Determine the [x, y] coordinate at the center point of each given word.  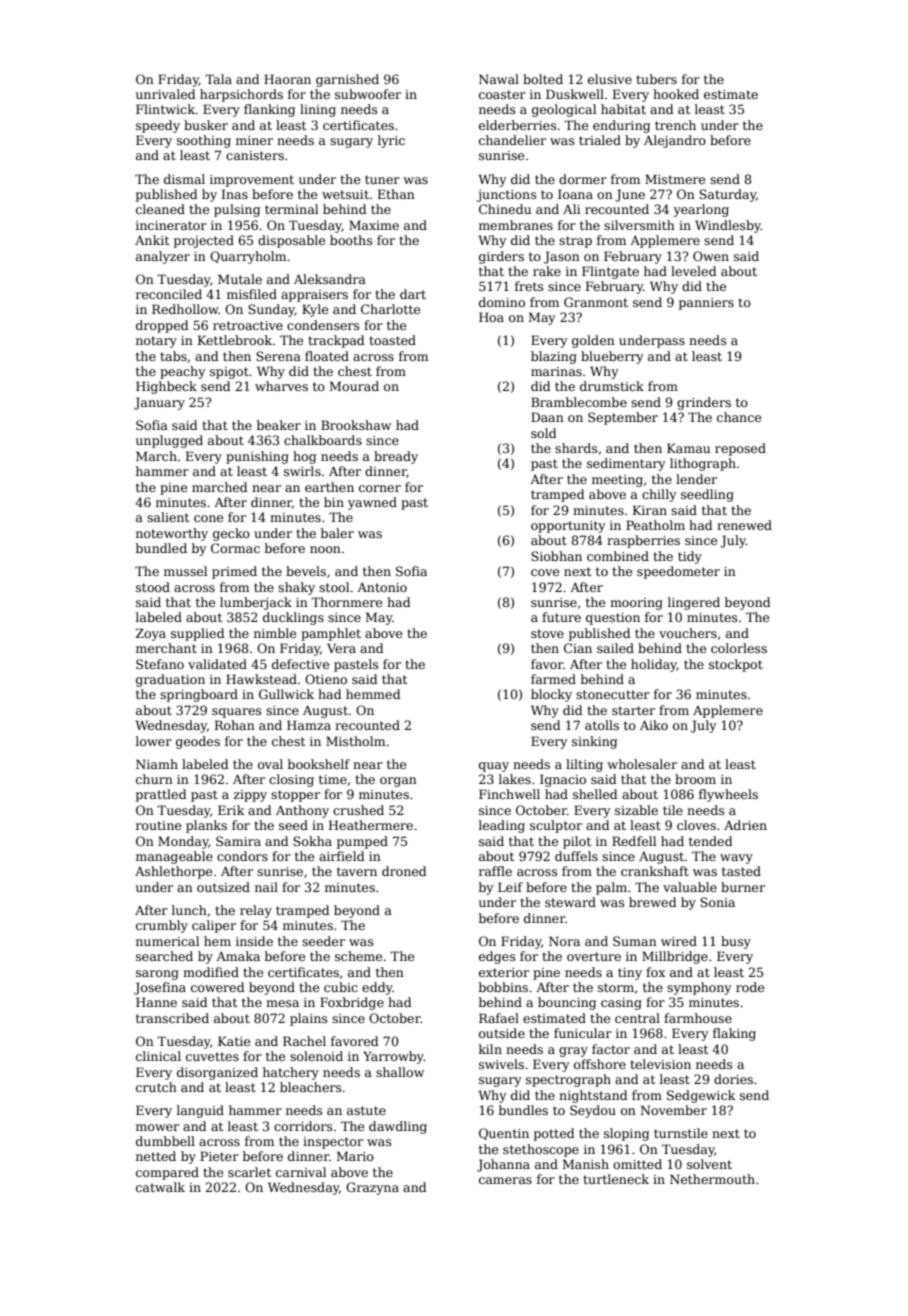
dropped [162, 326]
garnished [347, 80]
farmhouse [698, 1018]
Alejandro [675, 141]
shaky [296, 588]
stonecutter [613, 694]
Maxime [374, 225]
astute [366, 1110]
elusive [610, 79]
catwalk [160, 1187]
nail [266, 887]
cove [545, 572]
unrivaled [165, 94]
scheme [358, 956]
